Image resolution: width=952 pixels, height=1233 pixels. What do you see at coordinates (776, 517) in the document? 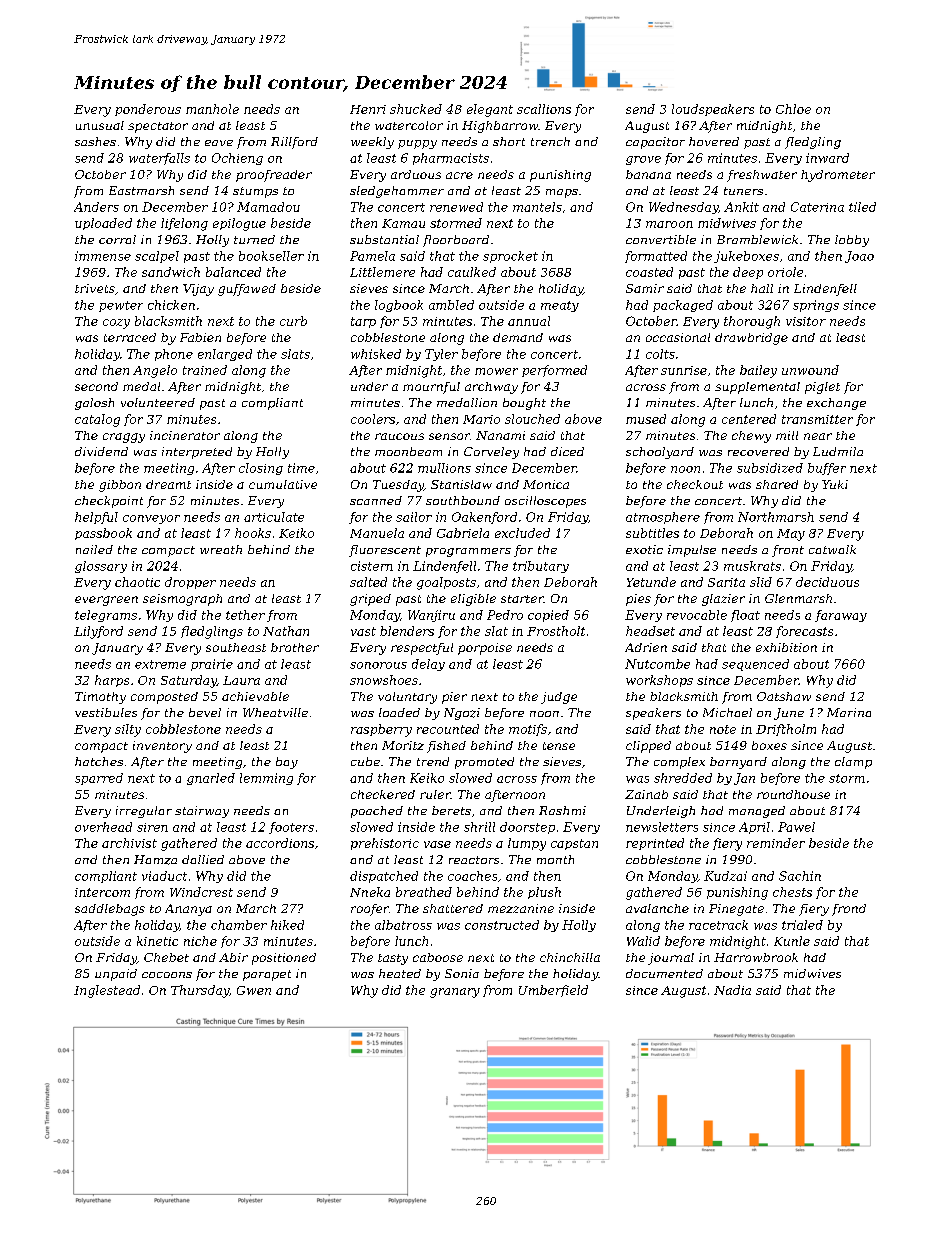
I see `Northmarsh` at bounding box center [776, 517].
